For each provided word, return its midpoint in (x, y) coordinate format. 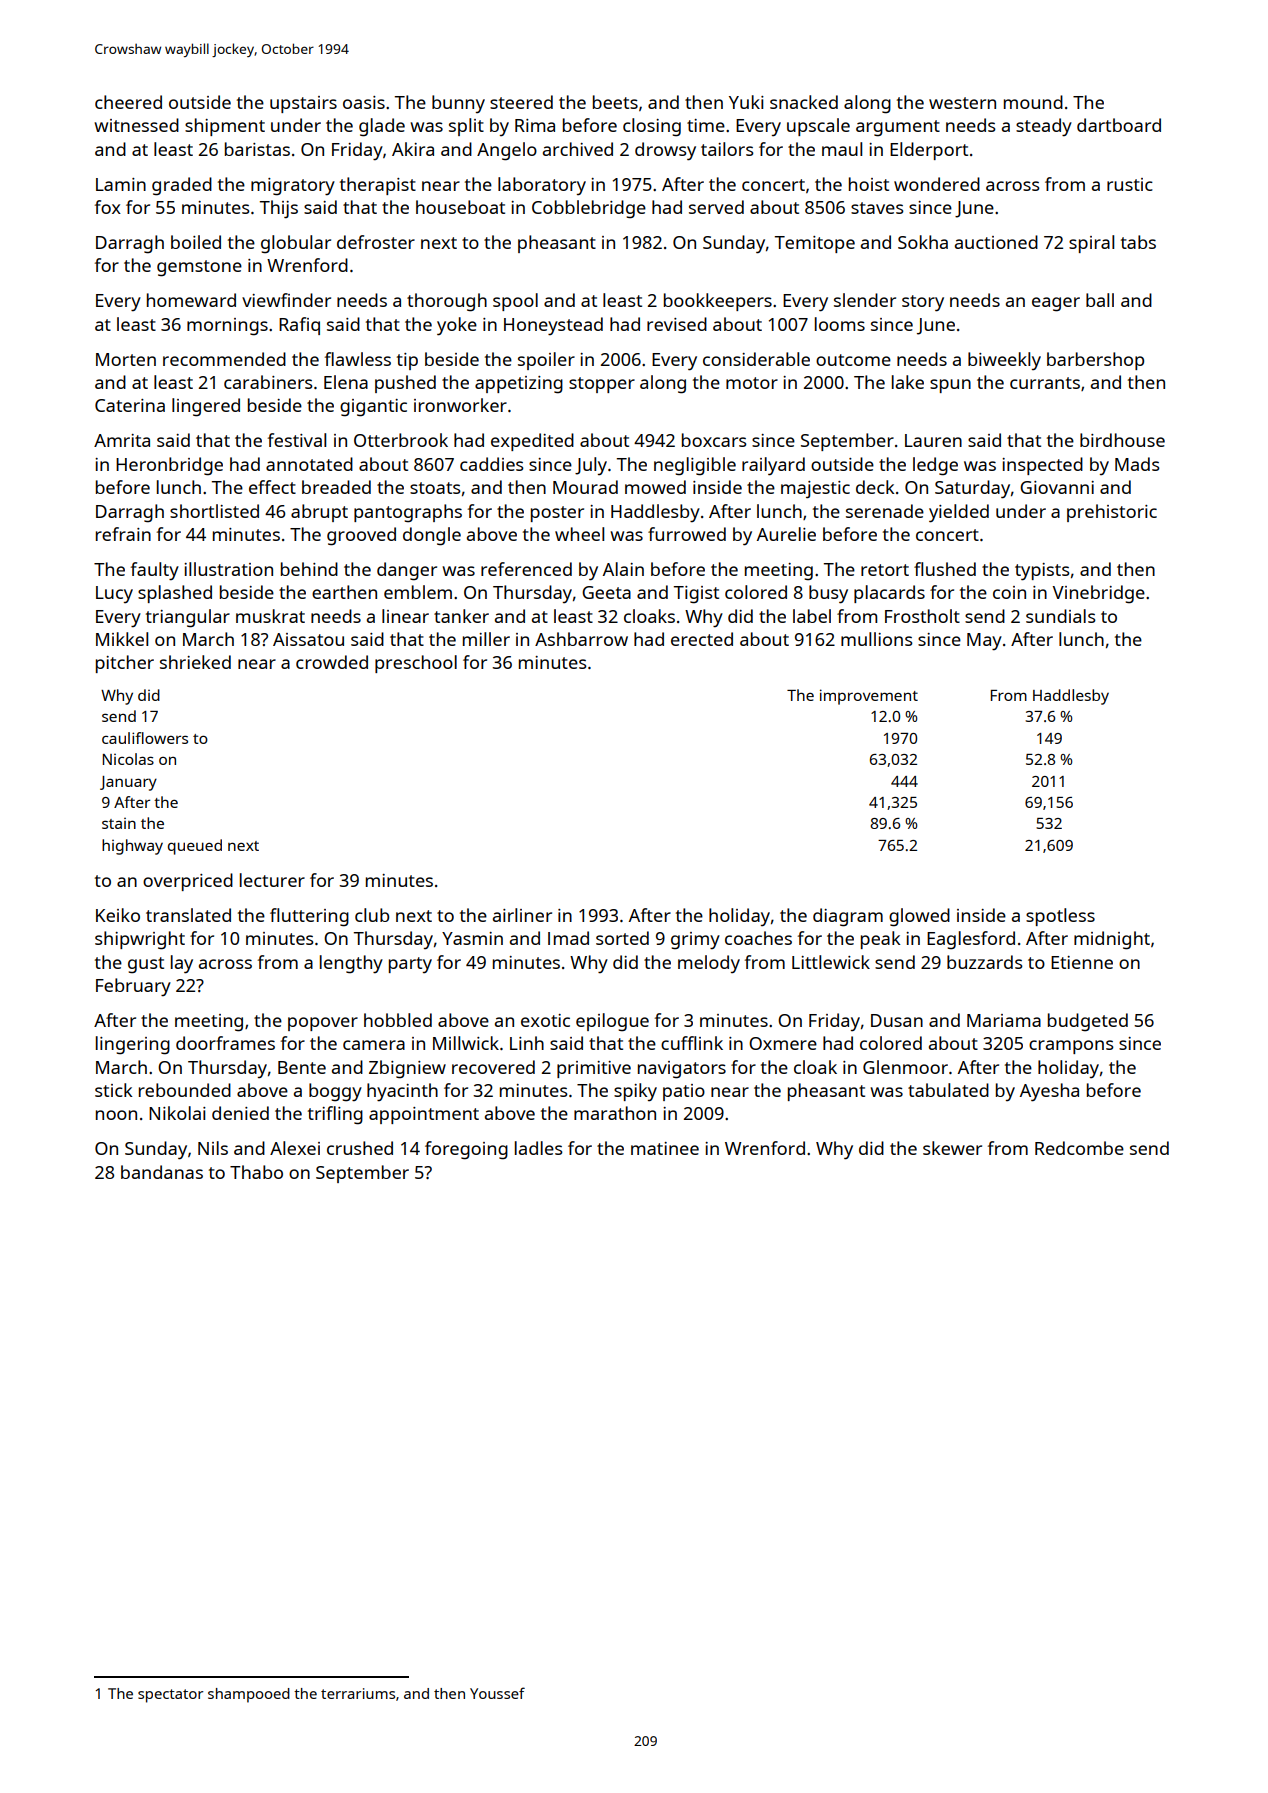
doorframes (225, 1043)
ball (1100, 300)
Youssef (497, 1693)
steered (521, 102)
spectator (170, 1696)
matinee (665, 1148)
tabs (1138, 242)
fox (108, 207)
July (591, 466)
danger (407, 571)
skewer (952, 1148)
